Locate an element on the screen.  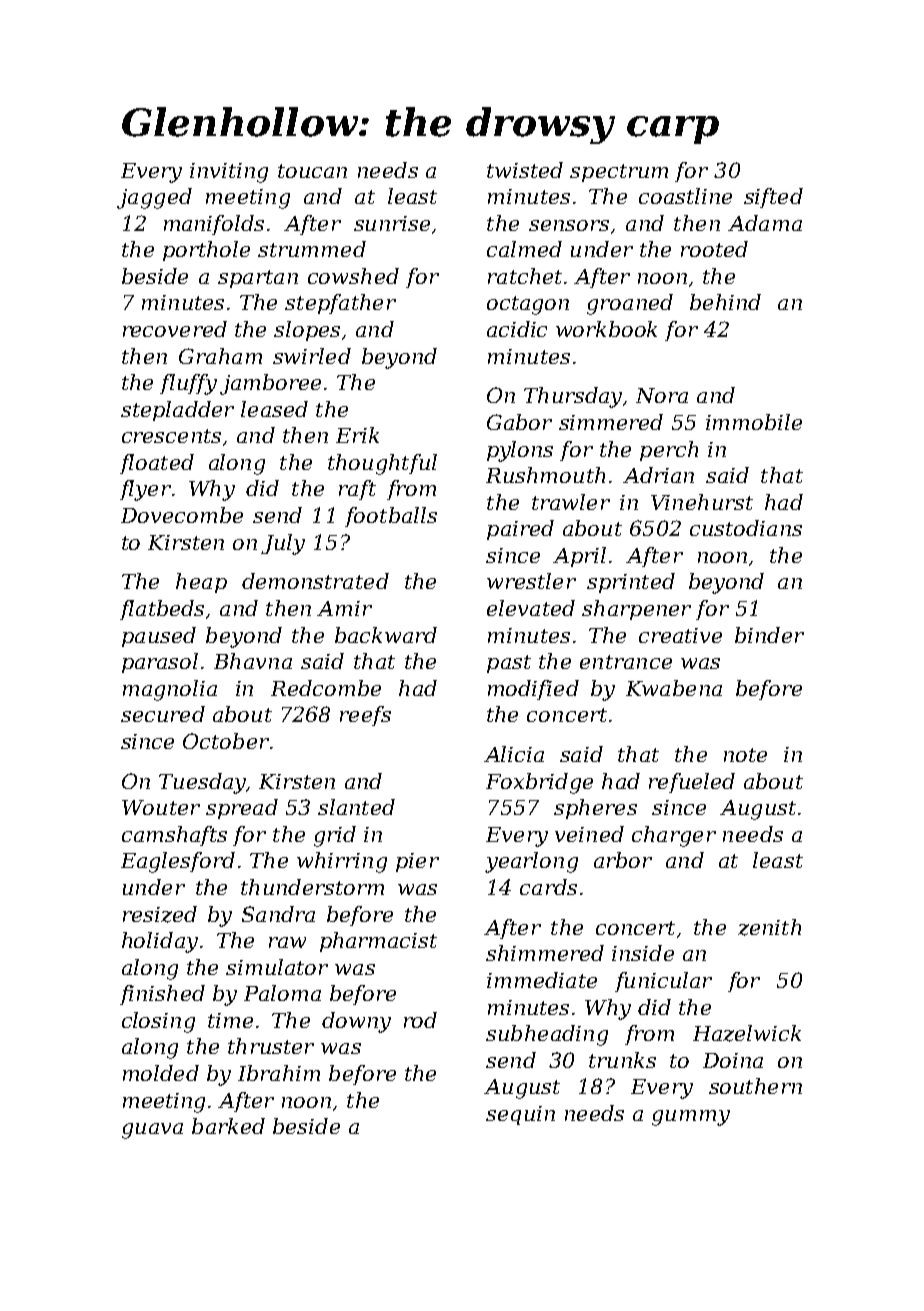
paired is located at coordinates (520, 530).
